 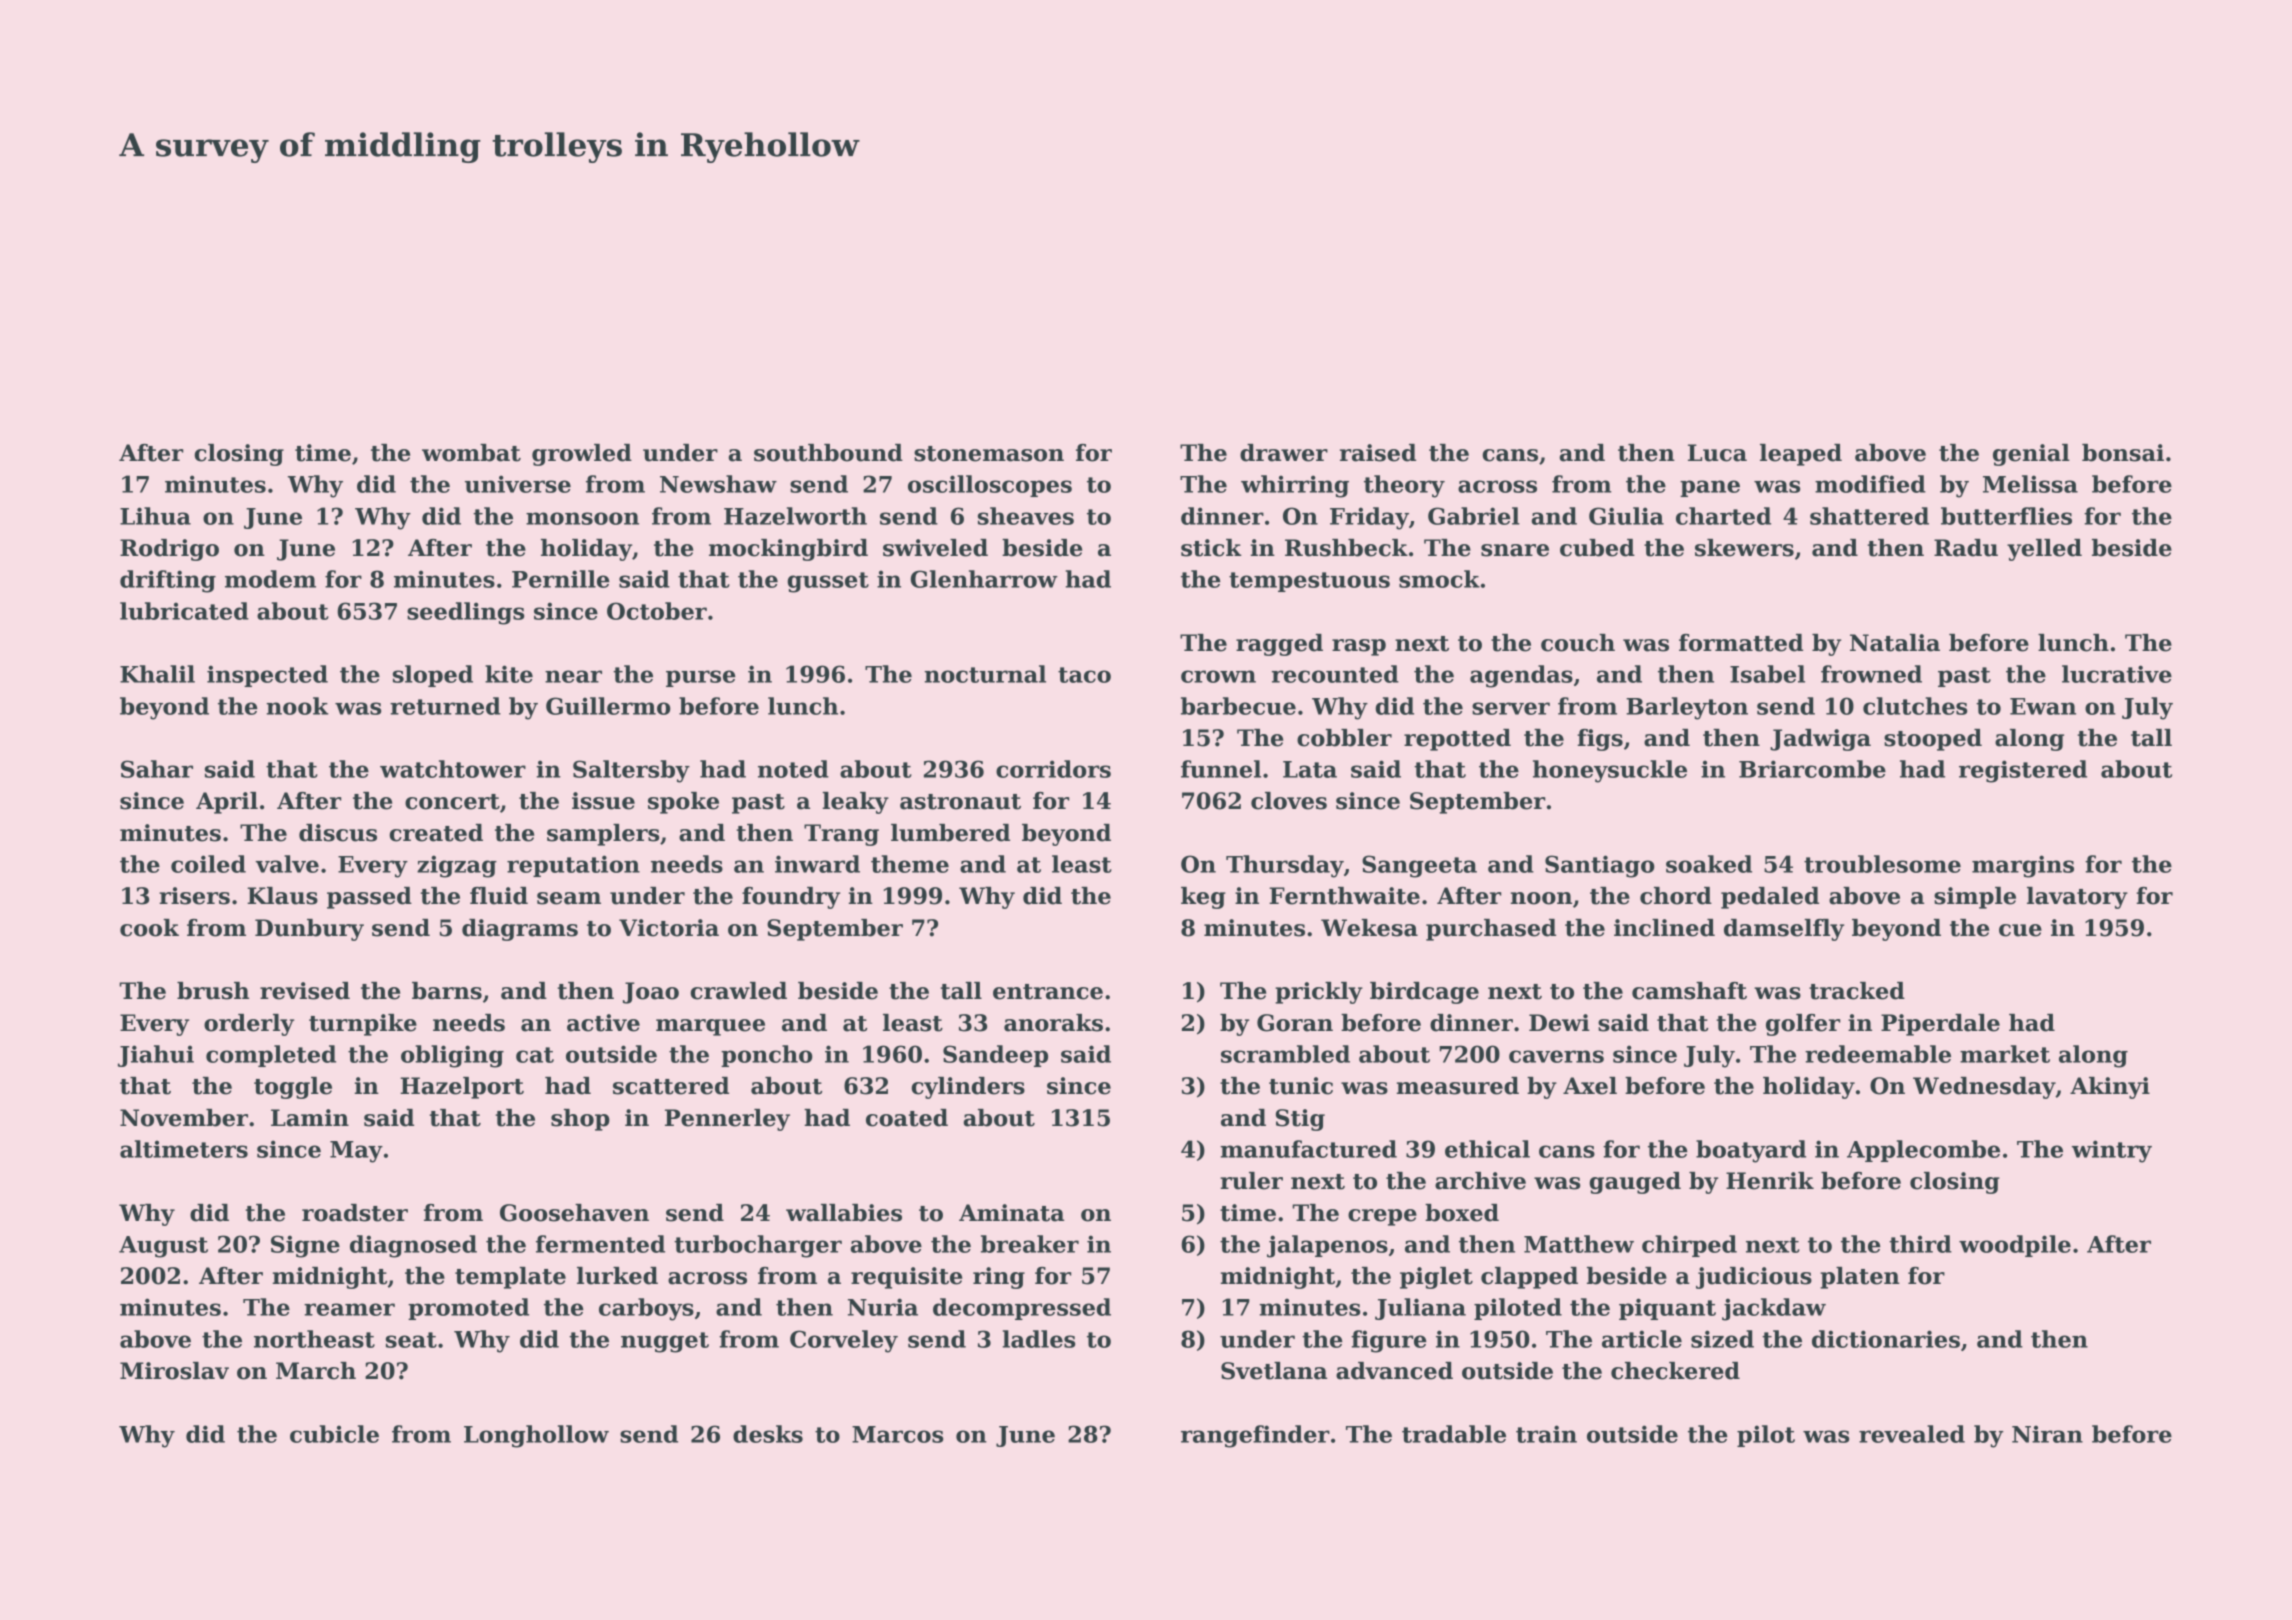 I want to click on yelled, so click(x=2044, y=550).
